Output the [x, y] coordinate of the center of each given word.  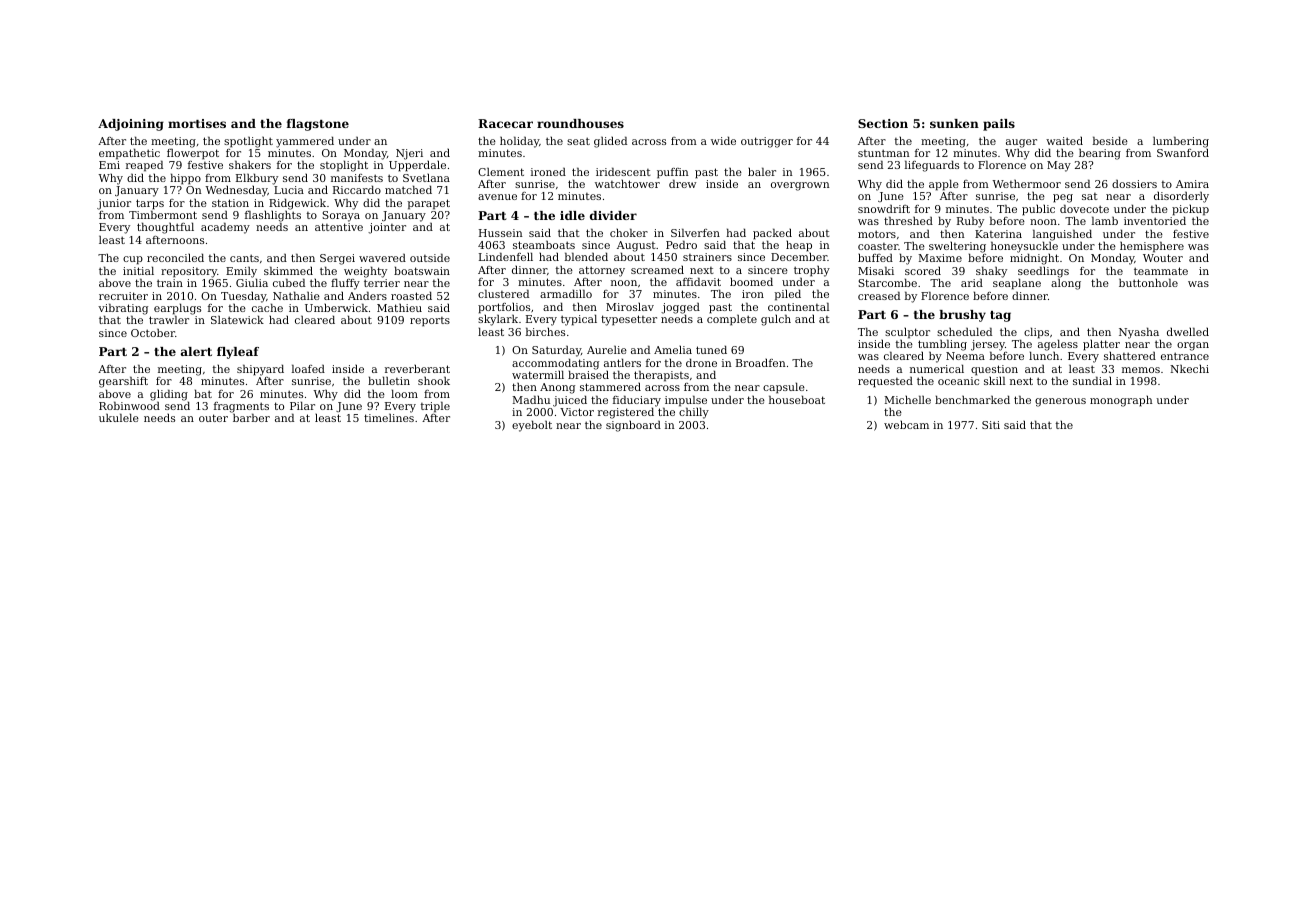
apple [944, 185]
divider [613, 215]
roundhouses [580, 123]
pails [999, 125]
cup [133, 260]
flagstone [318, 125]
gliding [169, 395]
